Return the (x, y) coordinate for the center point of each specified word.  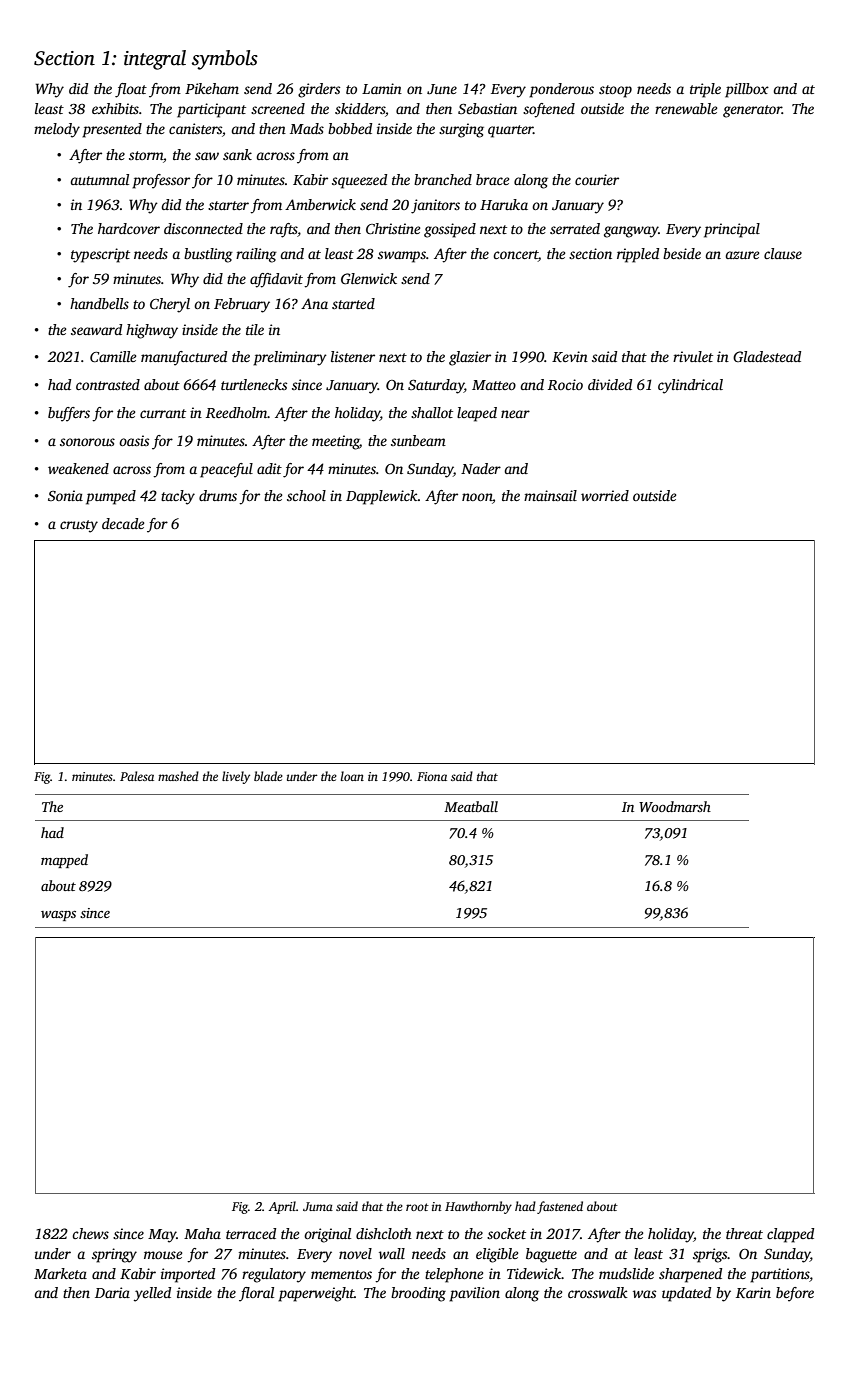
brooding (418, 1294)
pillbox (747, 90)
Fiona (432, 776)
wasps (58, 916)
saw (207, 156)
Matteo (494, 385)
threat (744, 1233)
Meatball (471, 806)
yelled (152, 1294)
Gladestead (767, 356)
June (442, 89)
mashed (178, 776)
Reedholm (237, 412)
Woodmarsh (675, 806)
